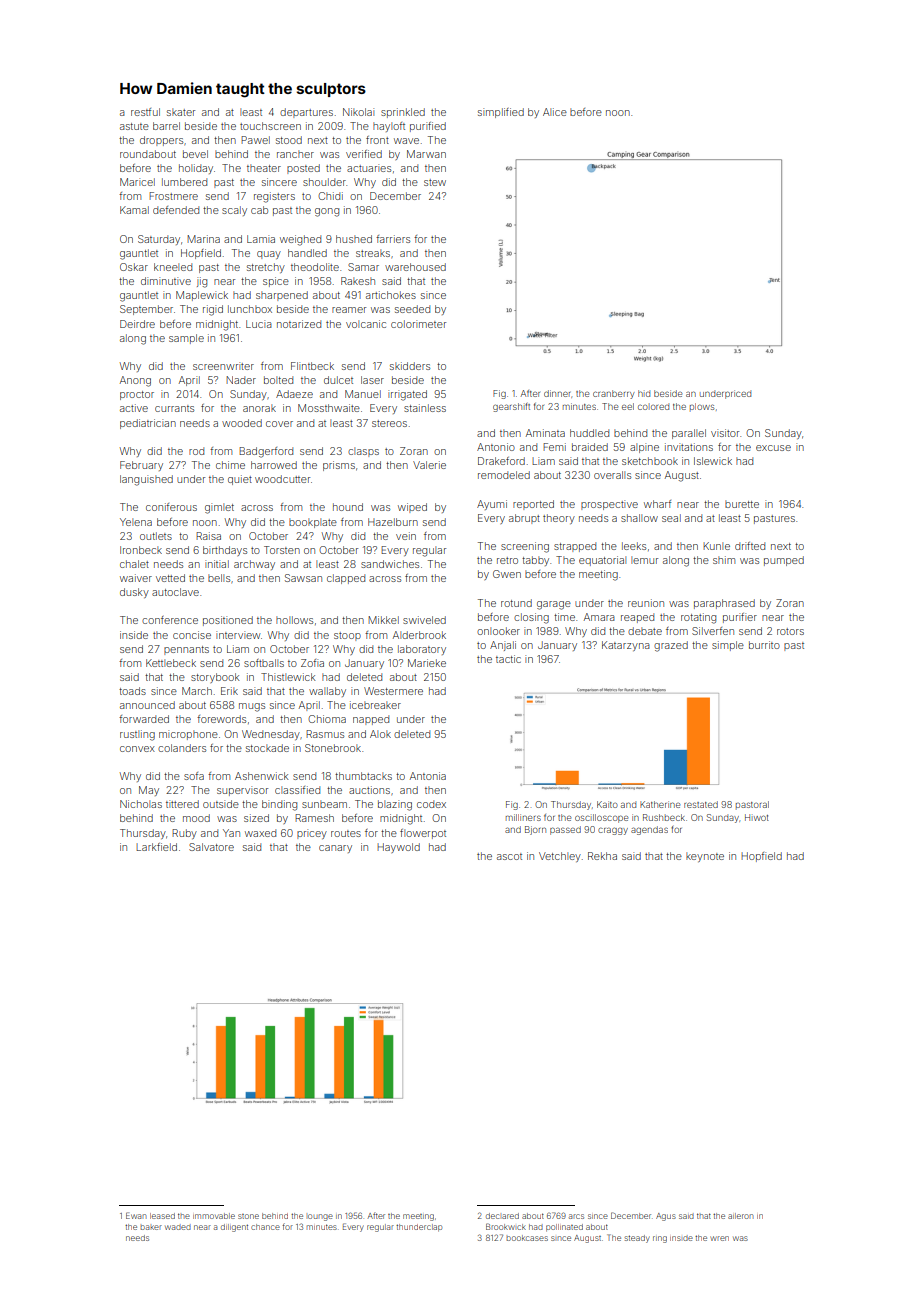  Describe the element at coordinates (564, 617) in the screenshot. I see `time` at that location.
